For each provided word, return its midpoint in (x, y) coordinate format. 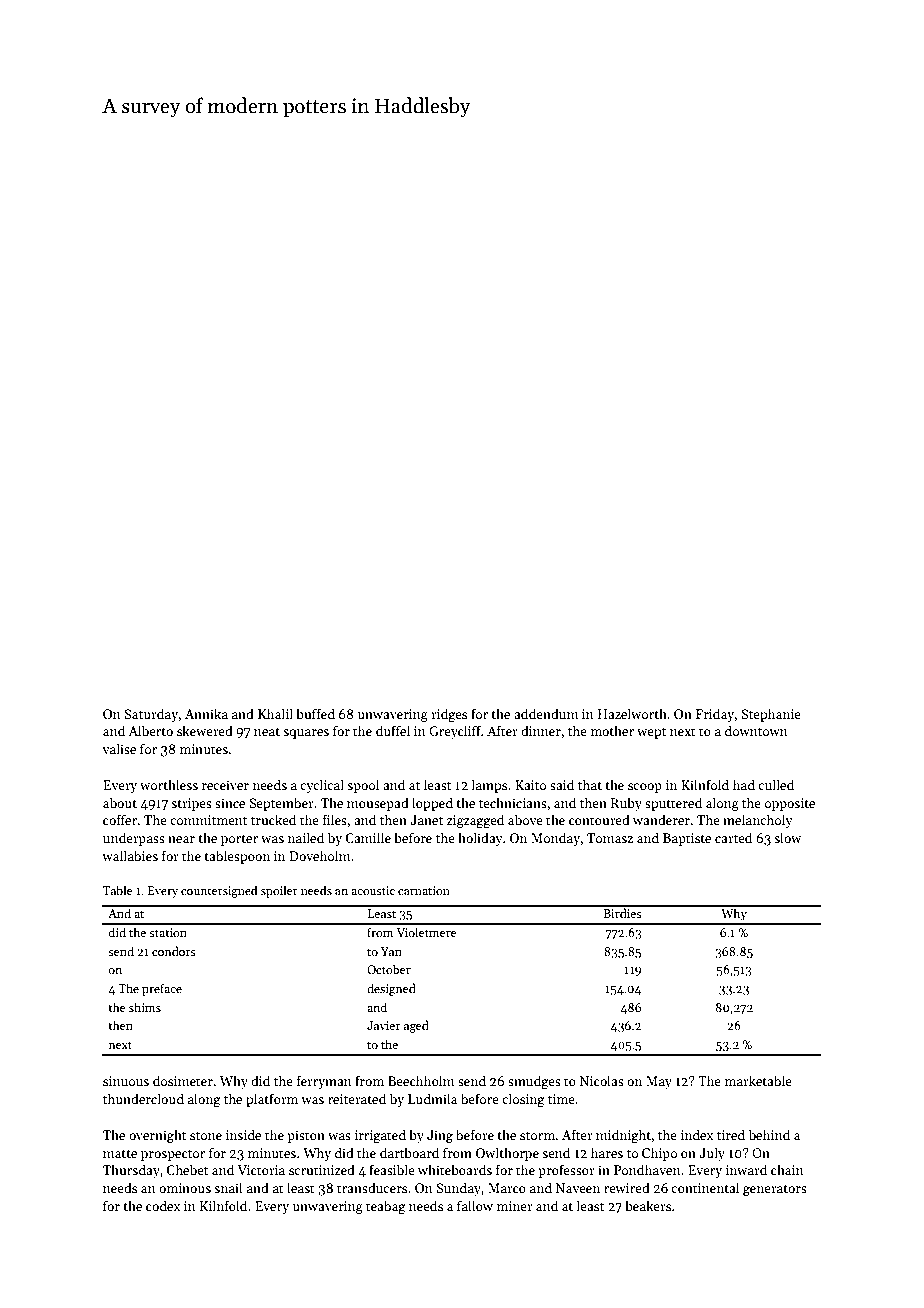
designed (391, 989)
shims (145, 1007)
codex (163, 1205)
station (168, 932)
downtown (756, 730)
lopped (432, 804)
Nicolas (602, 1080)
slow (787, 837)
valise (119, 748)
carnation (424, 890)
